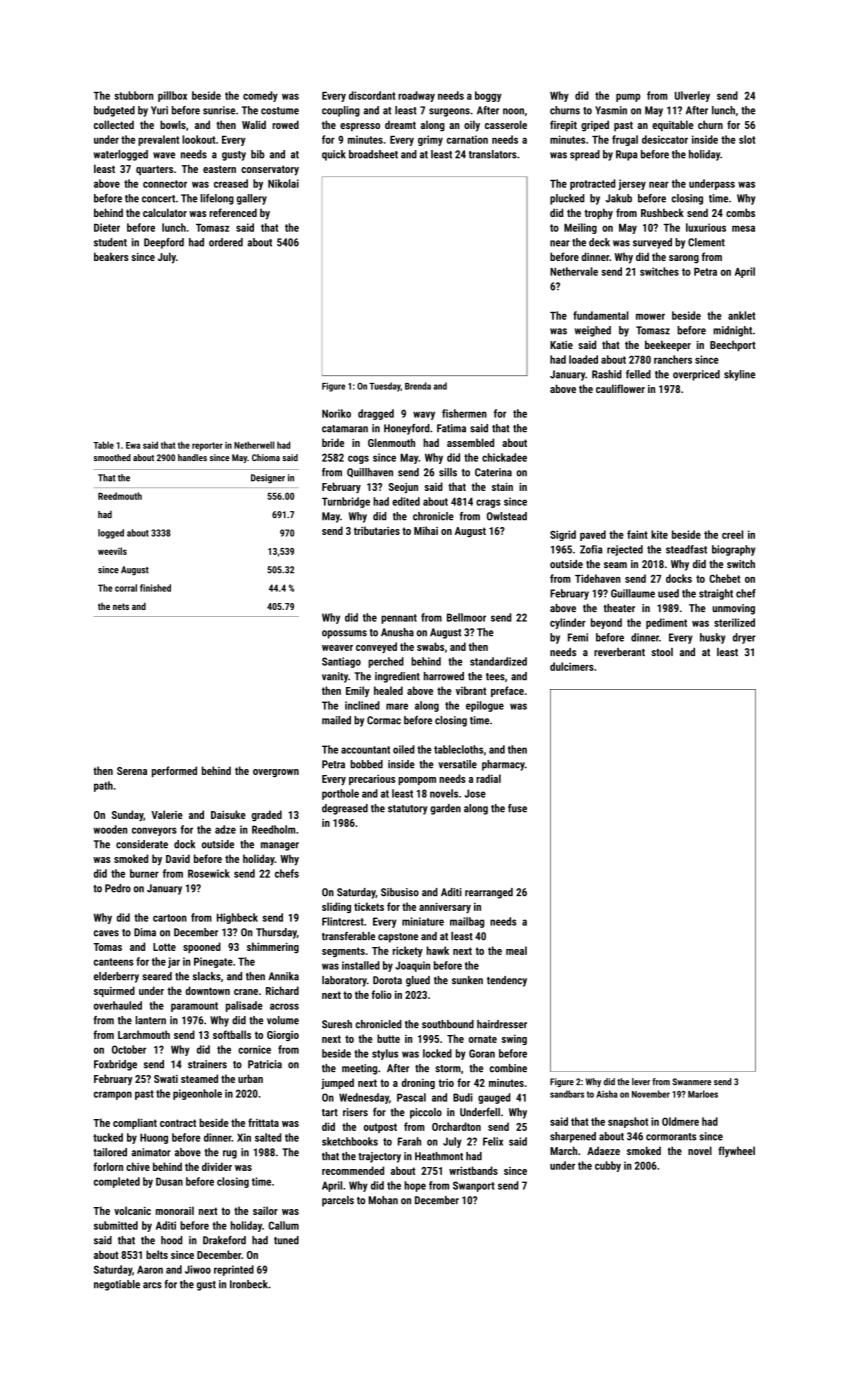  I want to click on hope, so click(415, 1186).
